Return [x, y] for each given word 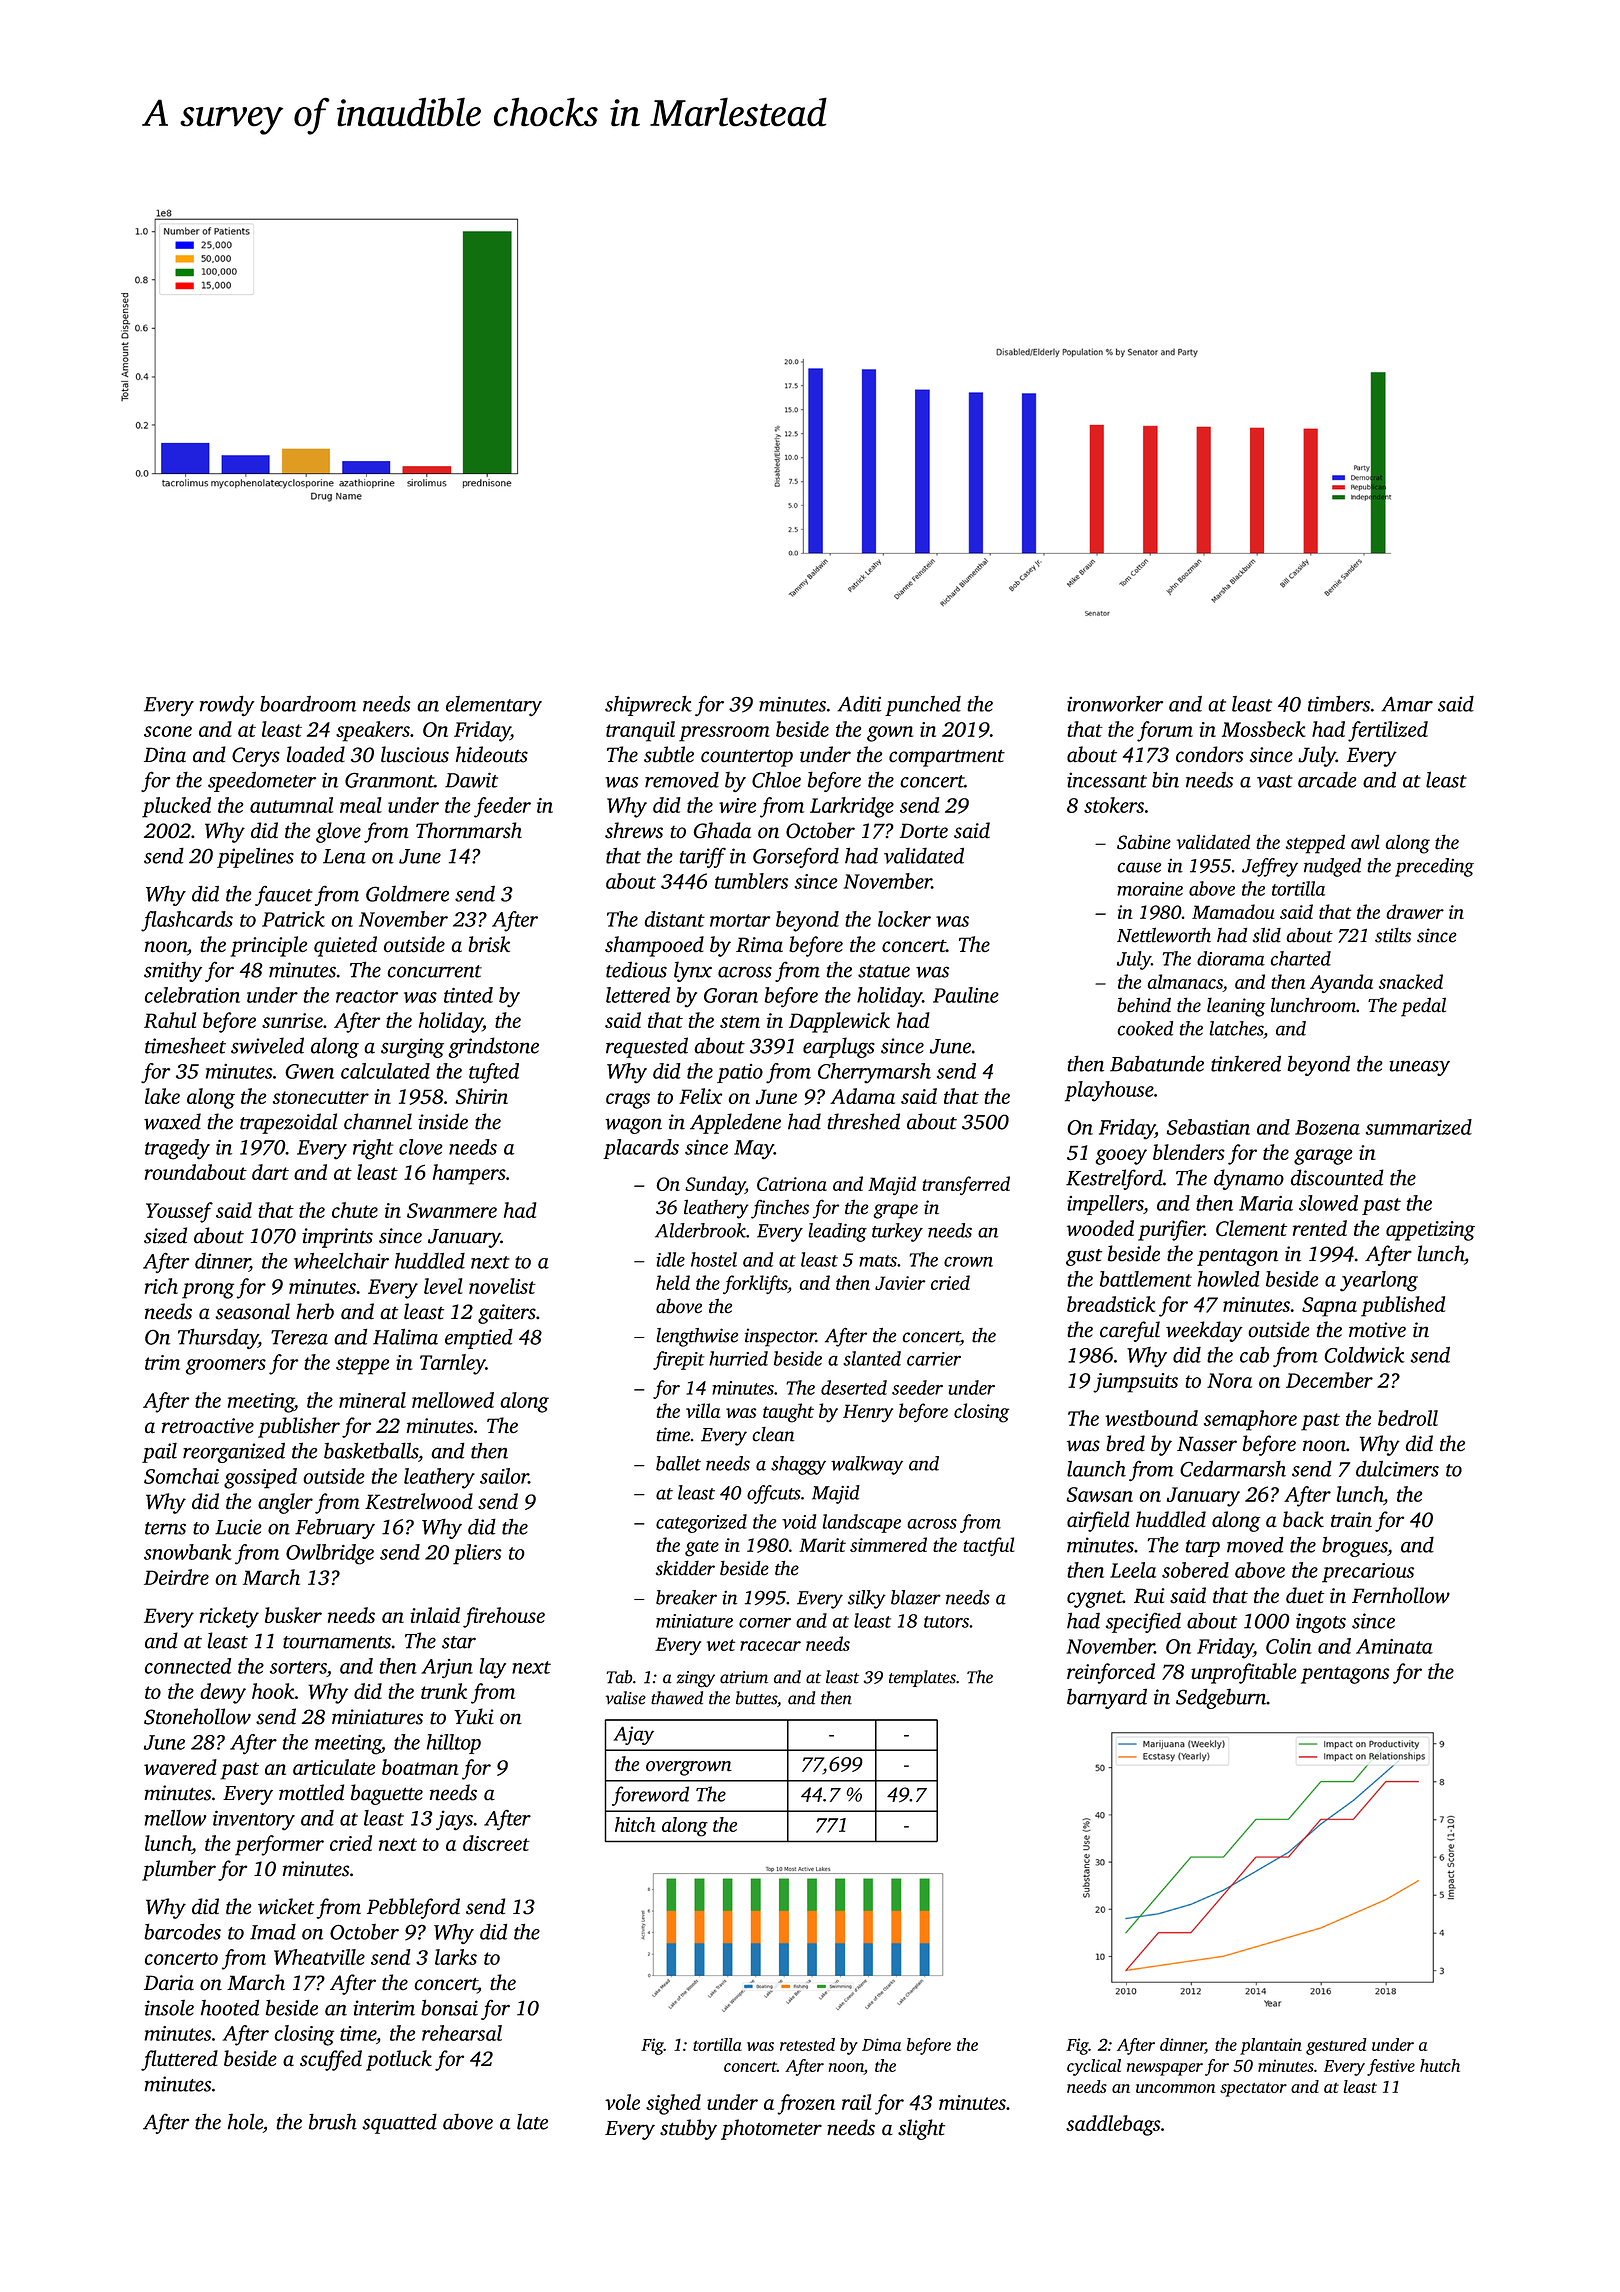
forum [1165, 731]
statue [884, 971]
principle [268, 946]
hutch [1440, 2065]
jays [454, 1821]
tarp [1203, 1548]
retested [807, 2044]
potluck [399, 2060]
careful [1130, 1331]
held [673, 1282]
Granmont [389, 780]
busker [293, 1615]
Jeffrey [1270, 867]
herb [315, 1311]
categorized [701, 1523]
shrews [634, 830]
